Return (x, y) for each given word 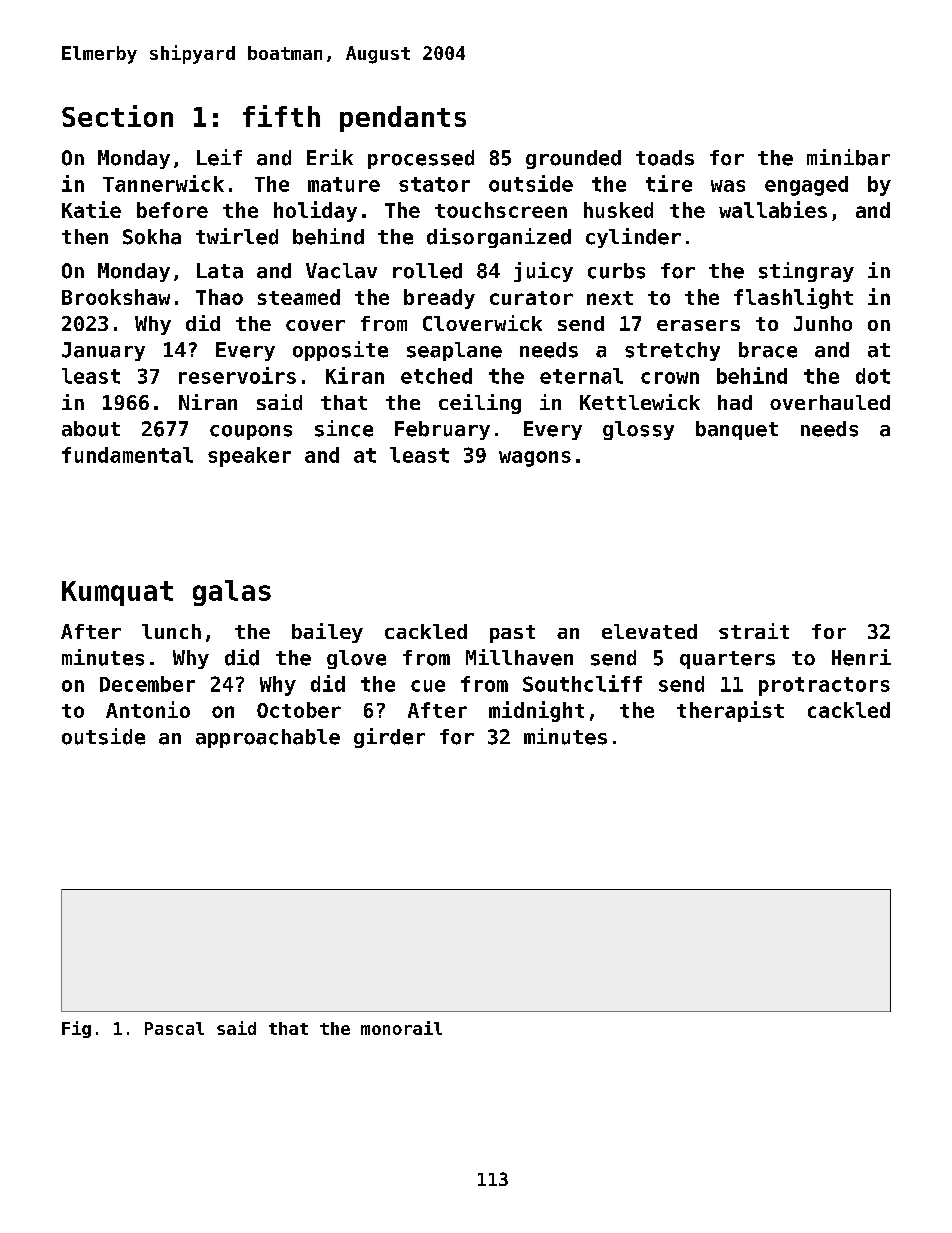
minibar (848, 157)
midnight (536, 711)
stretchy (672, 351)
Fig (76, 1029)
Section (117, 116)
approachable (268, 738)
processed (421, 159)
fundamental (127, 455)
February (442, 430)
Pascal (174, 1028)
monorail (401, 1028)
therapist (730, 711)
